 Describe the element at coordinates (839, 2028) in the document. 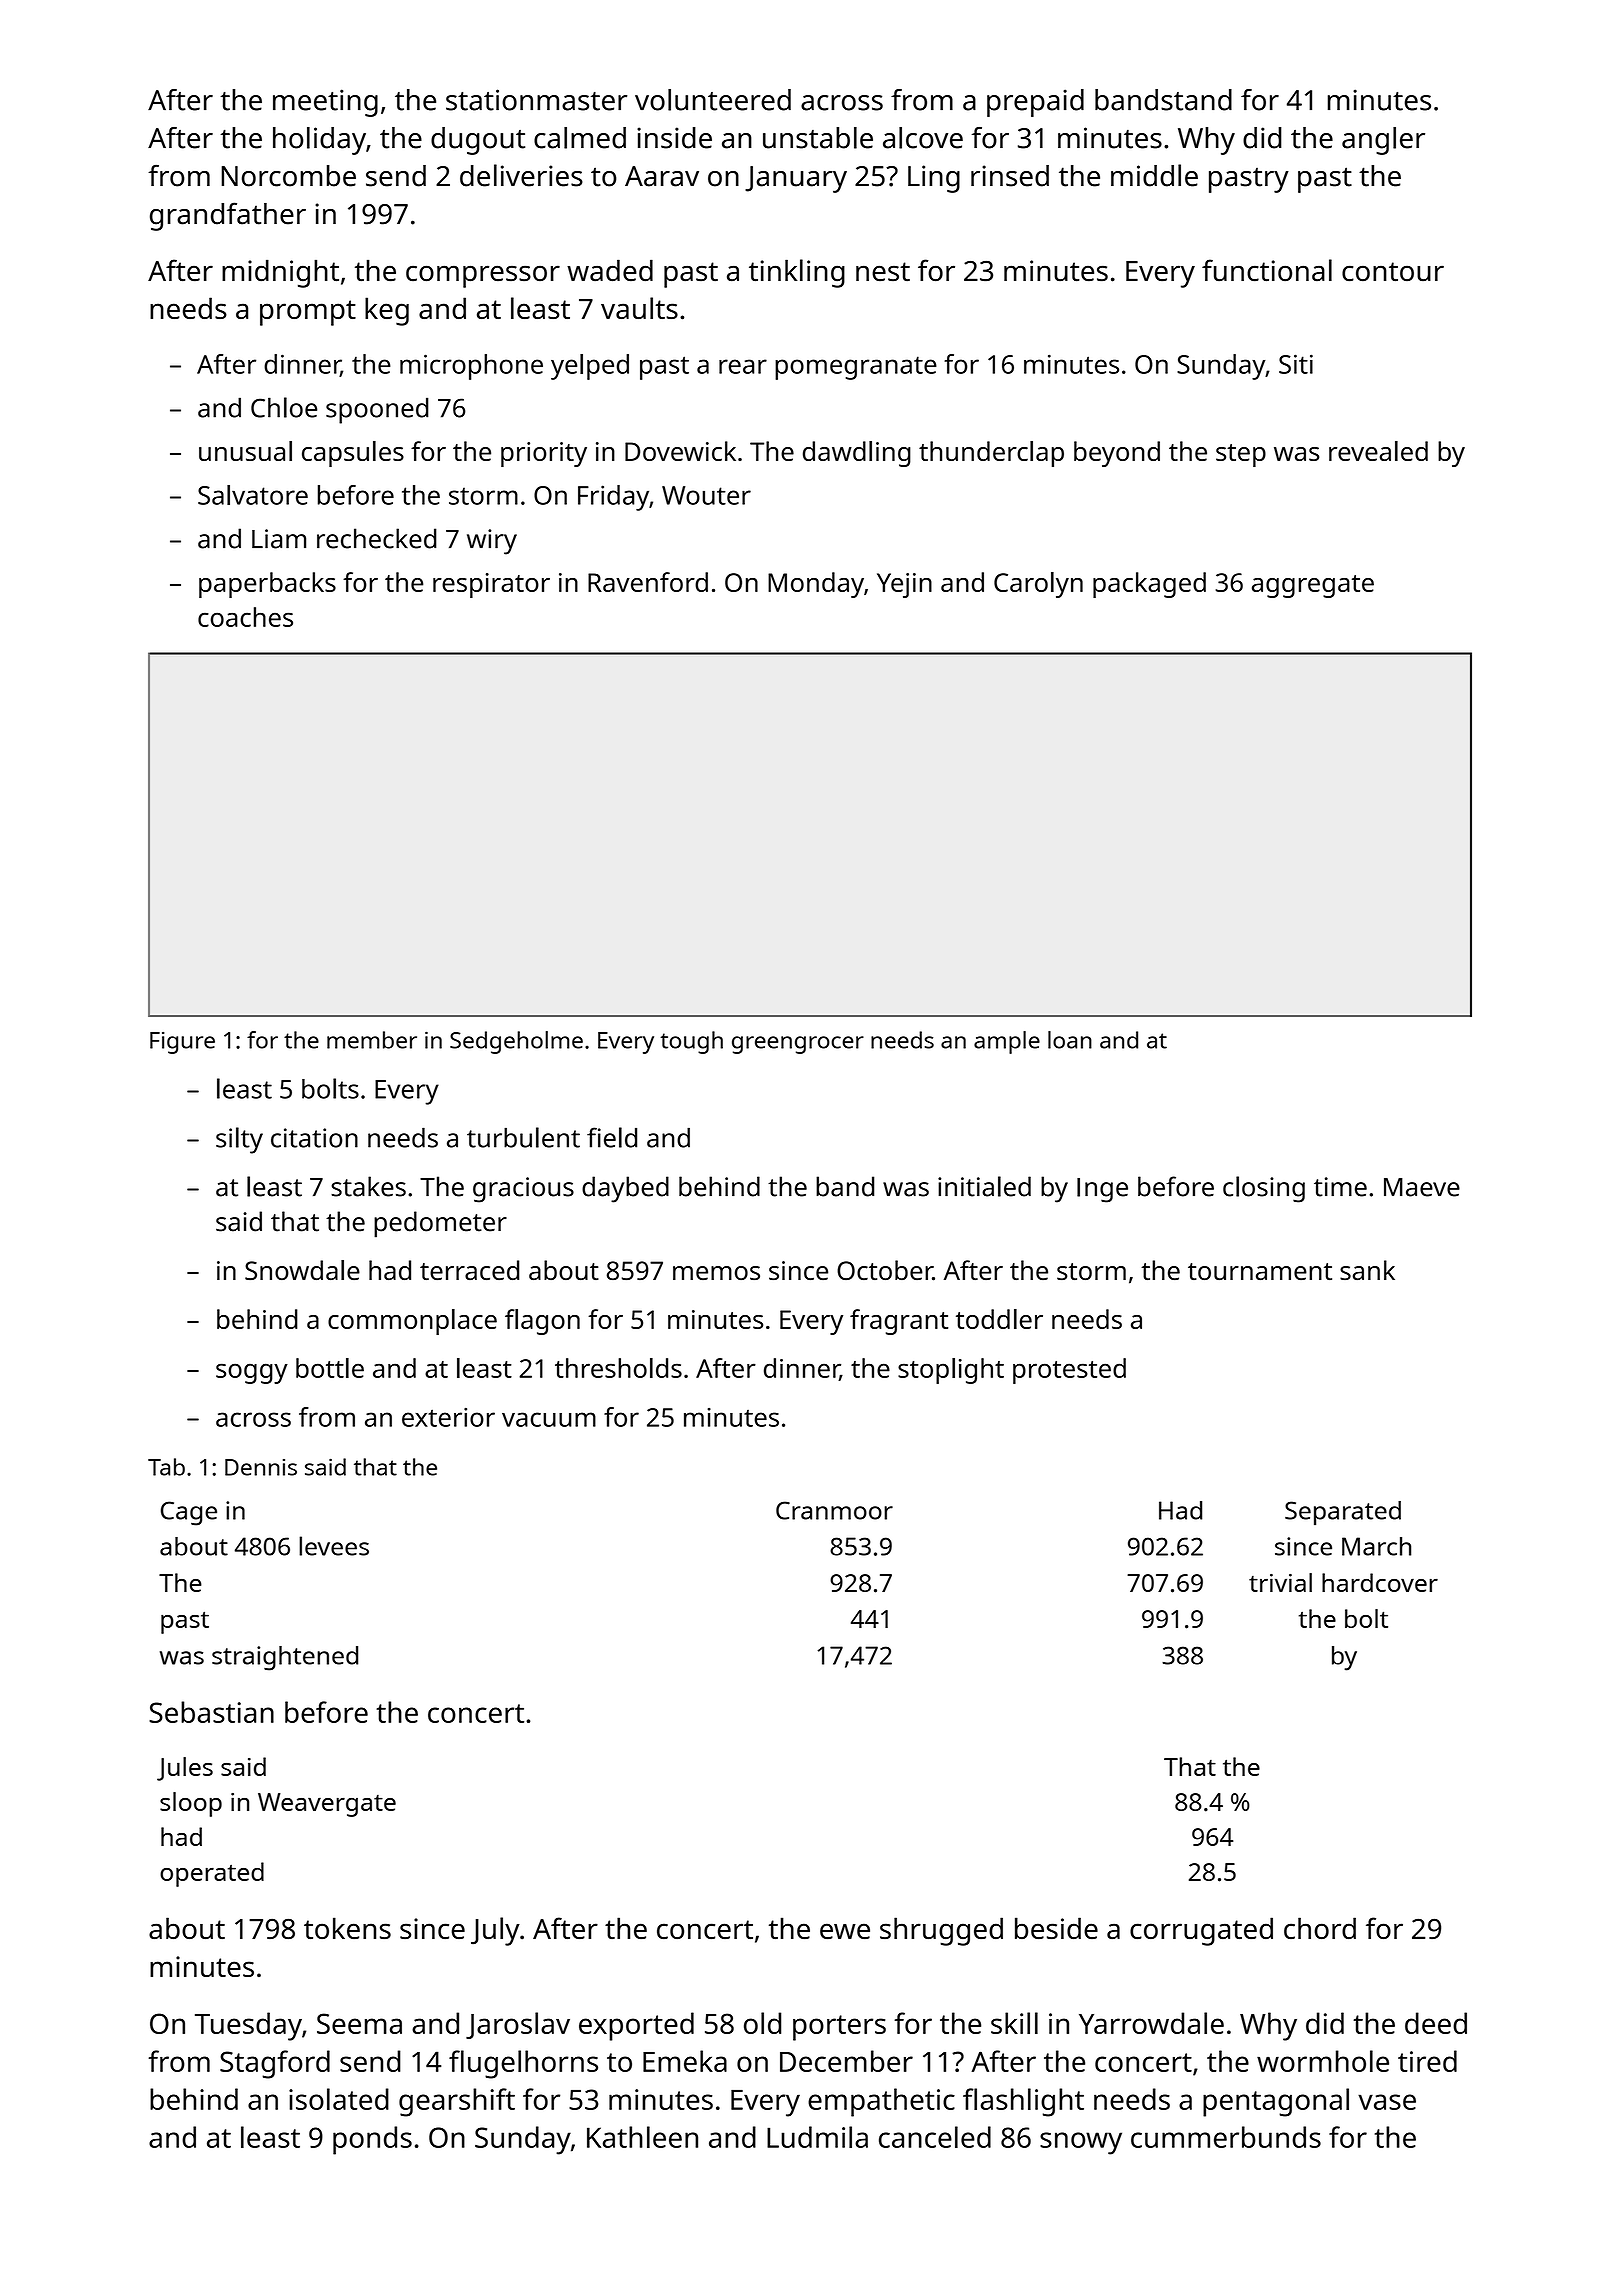

I see `porters` at that location.
